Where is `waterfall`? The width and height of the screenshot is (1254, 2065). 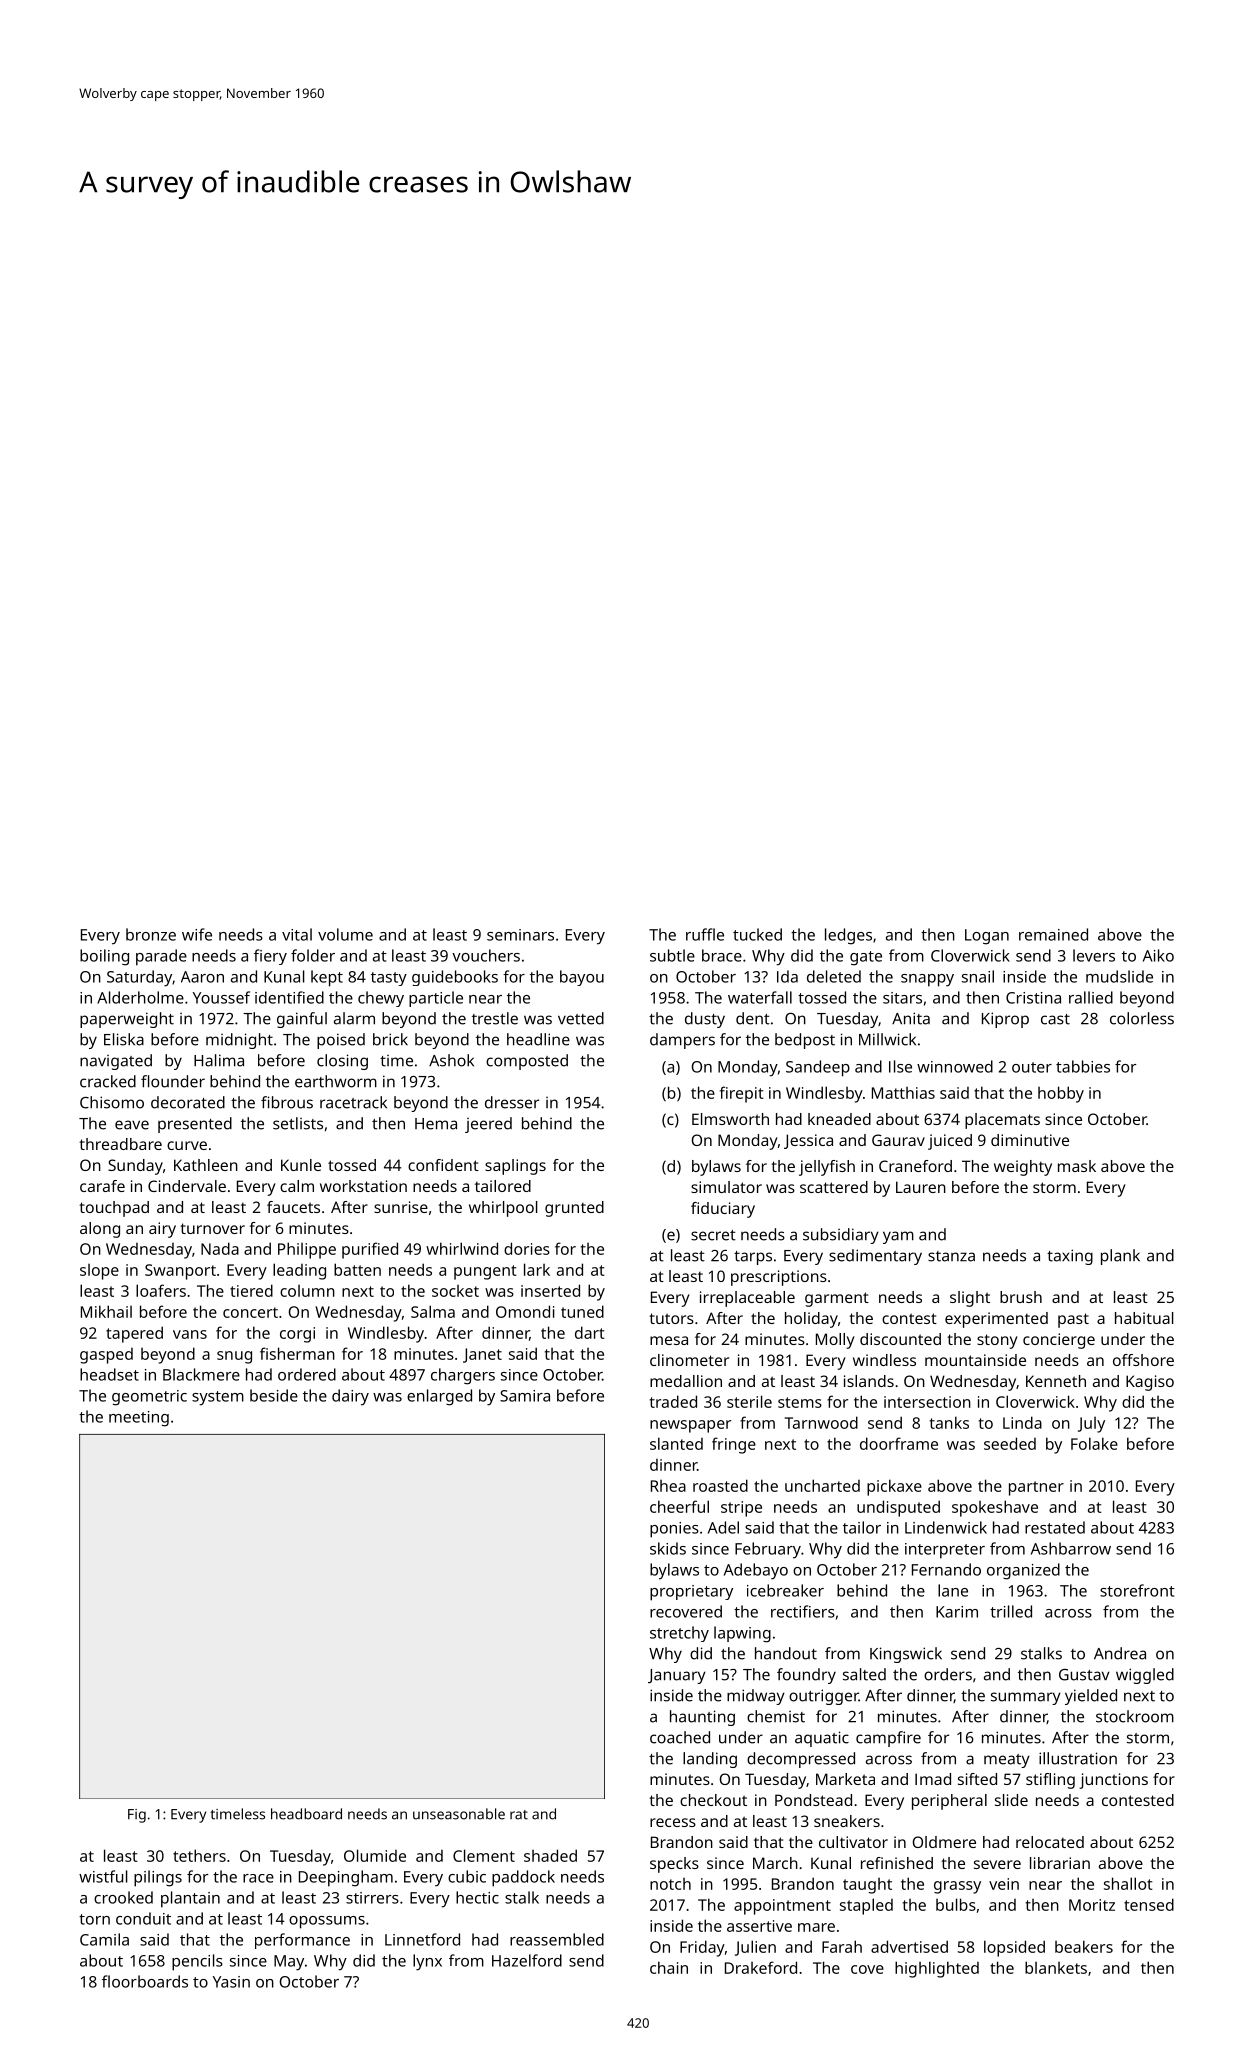 waterfall is located at coordinates (760, 997).
